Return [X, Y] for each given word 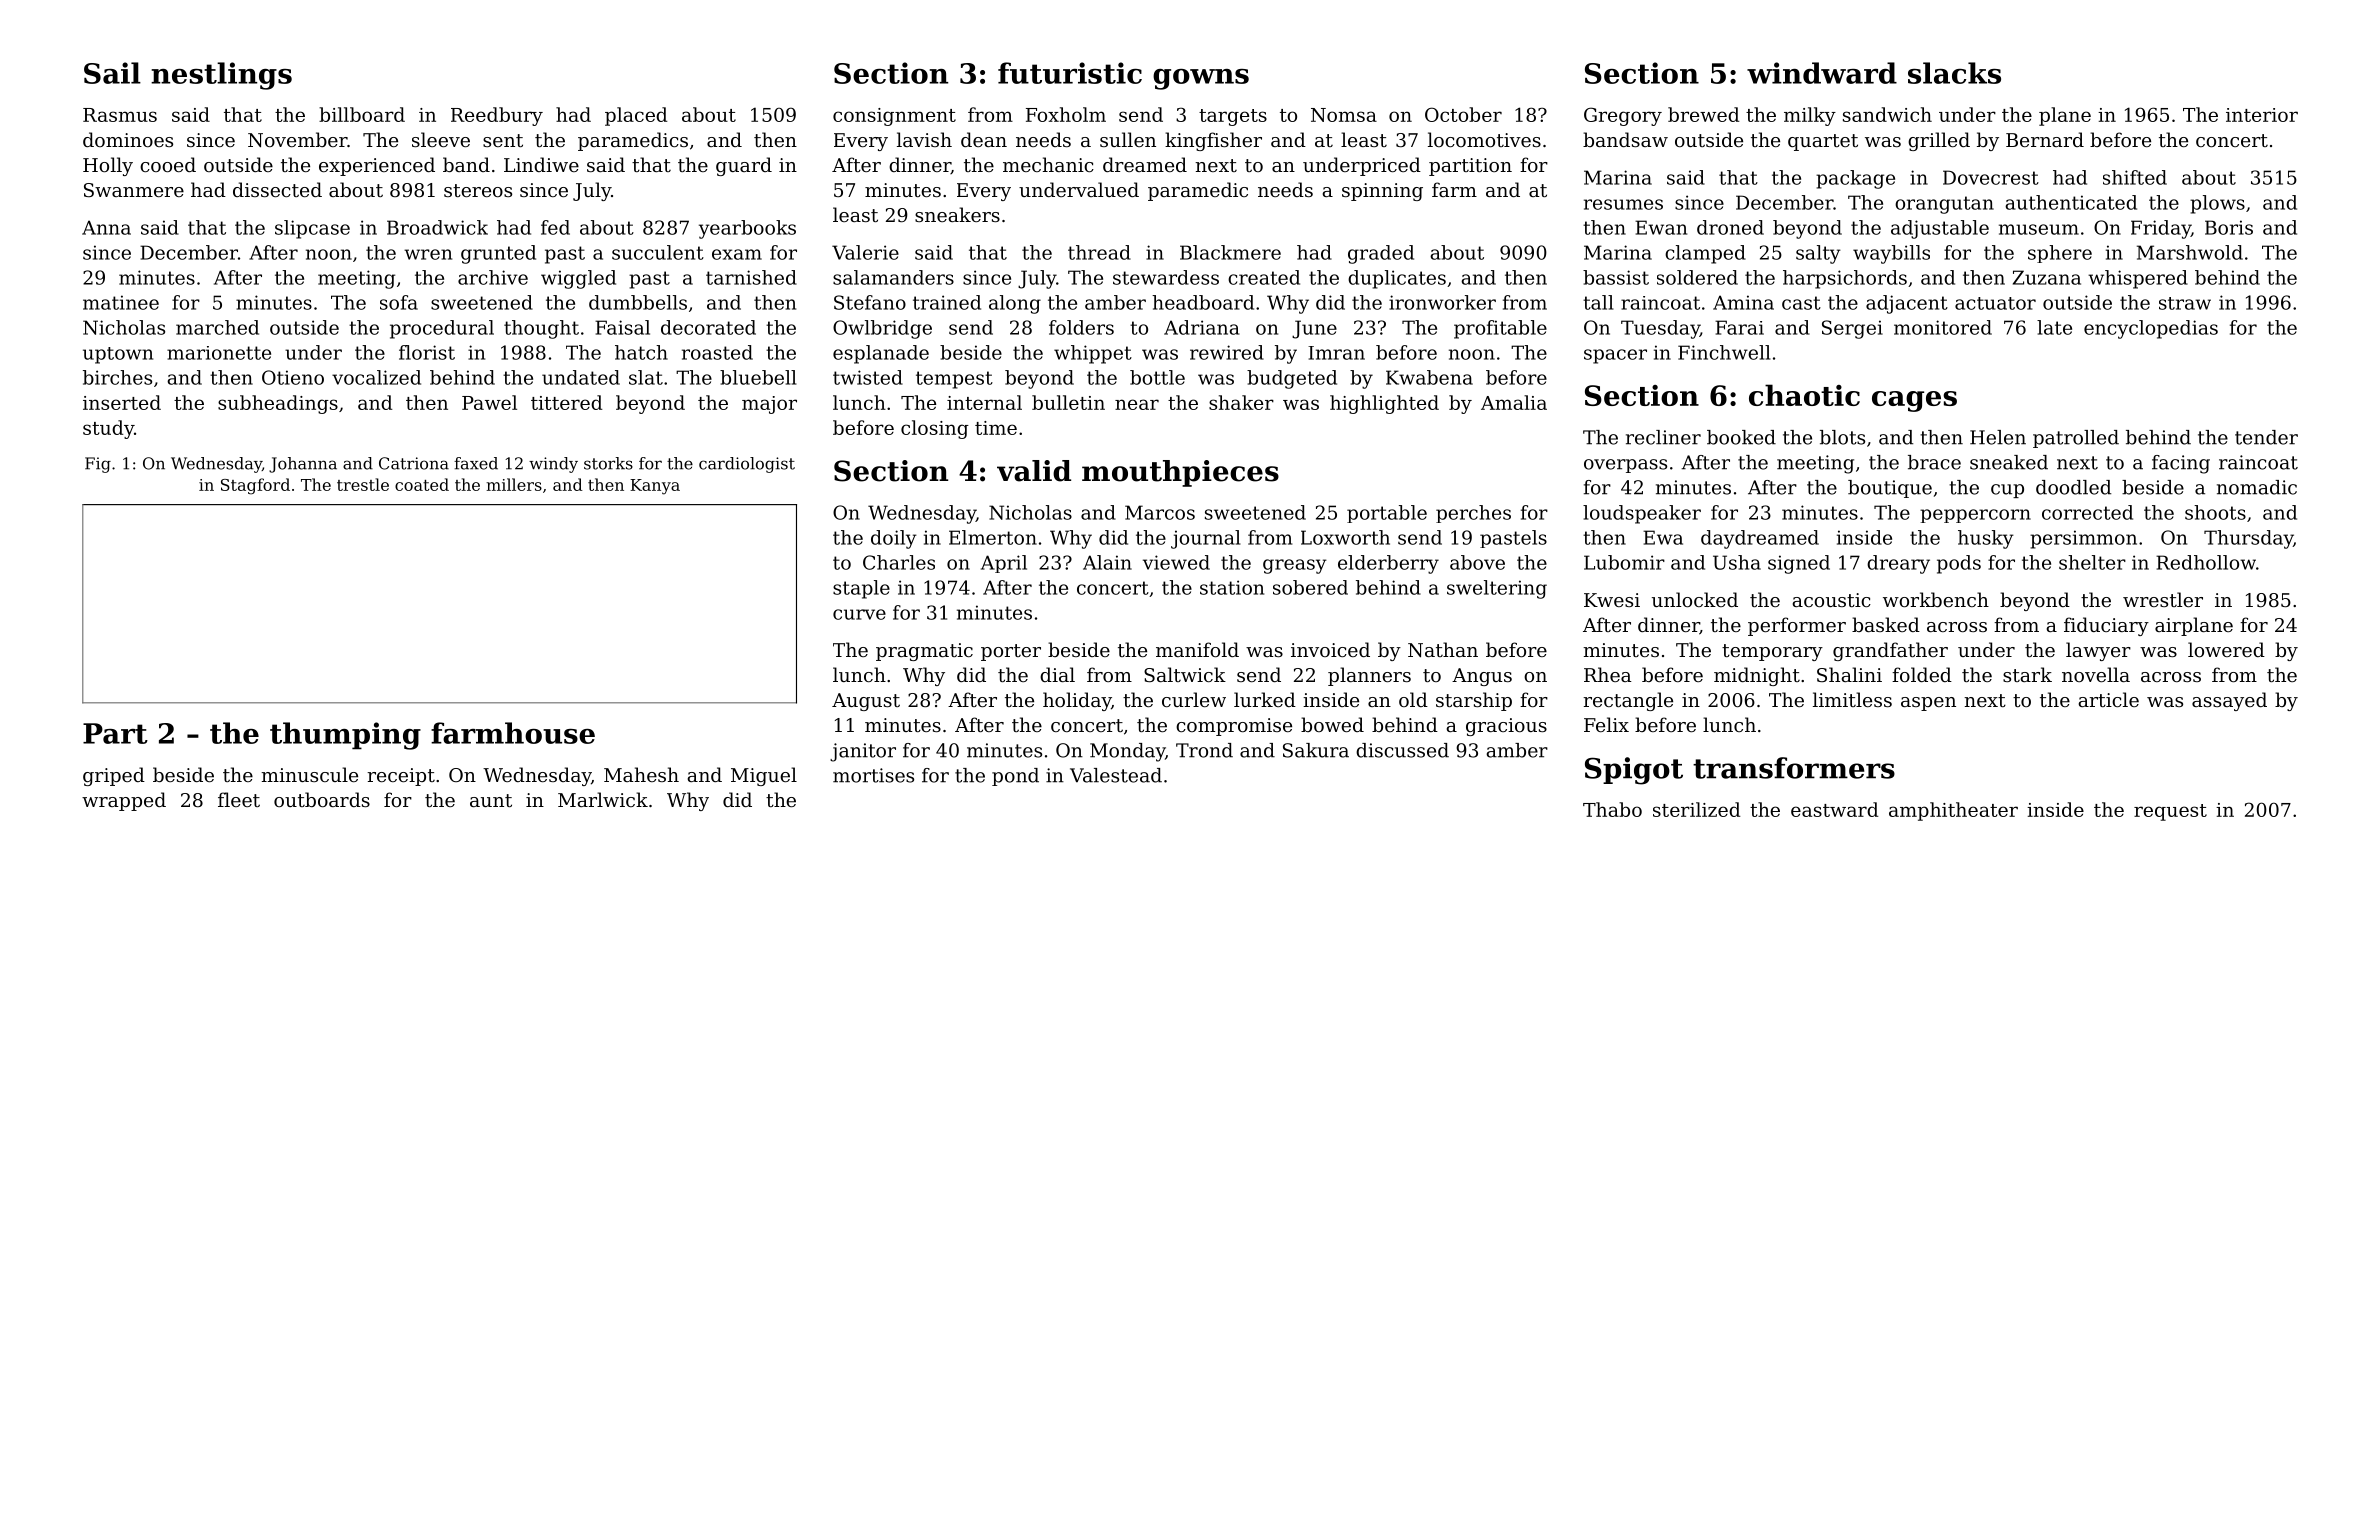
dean [984, 139]
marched [217, 327]
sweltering [1497, 589]
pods [1959, 564]
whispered [2138, 279]
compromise [1234, 727]
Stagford [255, 486]
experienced [377, 166]
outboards [322, 799]
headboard [1203, 302]
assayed [2229, 701]
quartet [1823, 142]
